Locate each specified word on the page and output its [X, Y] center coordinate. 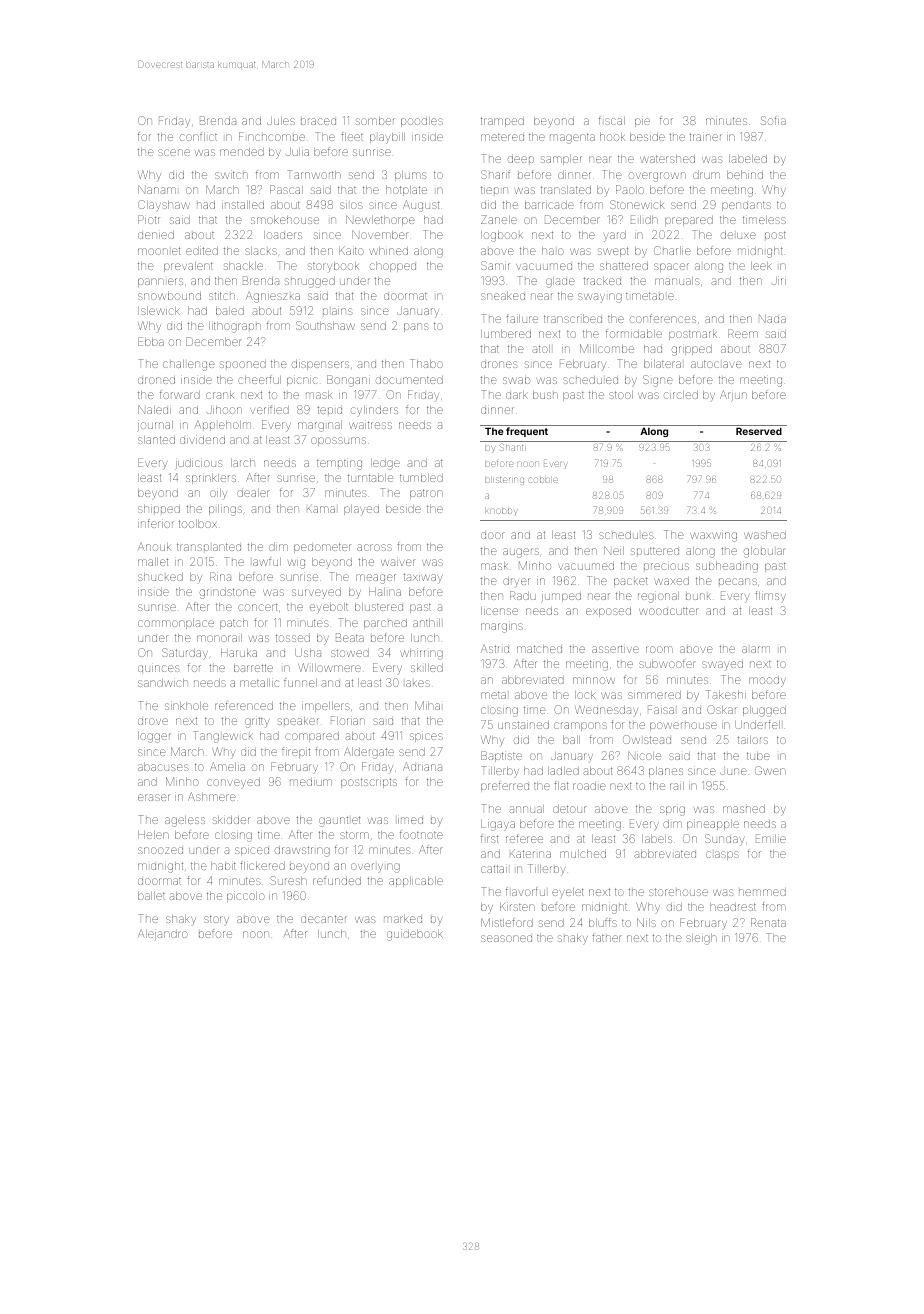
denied [156, 235]
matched [539, 649]
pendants [746, 206]
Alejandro [163, 935]
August [421, 206]
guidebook [415, 935]
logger [154, 737]
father [607, 937]
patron [426, 494]
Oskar [722, 709]
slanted [156, 440]
